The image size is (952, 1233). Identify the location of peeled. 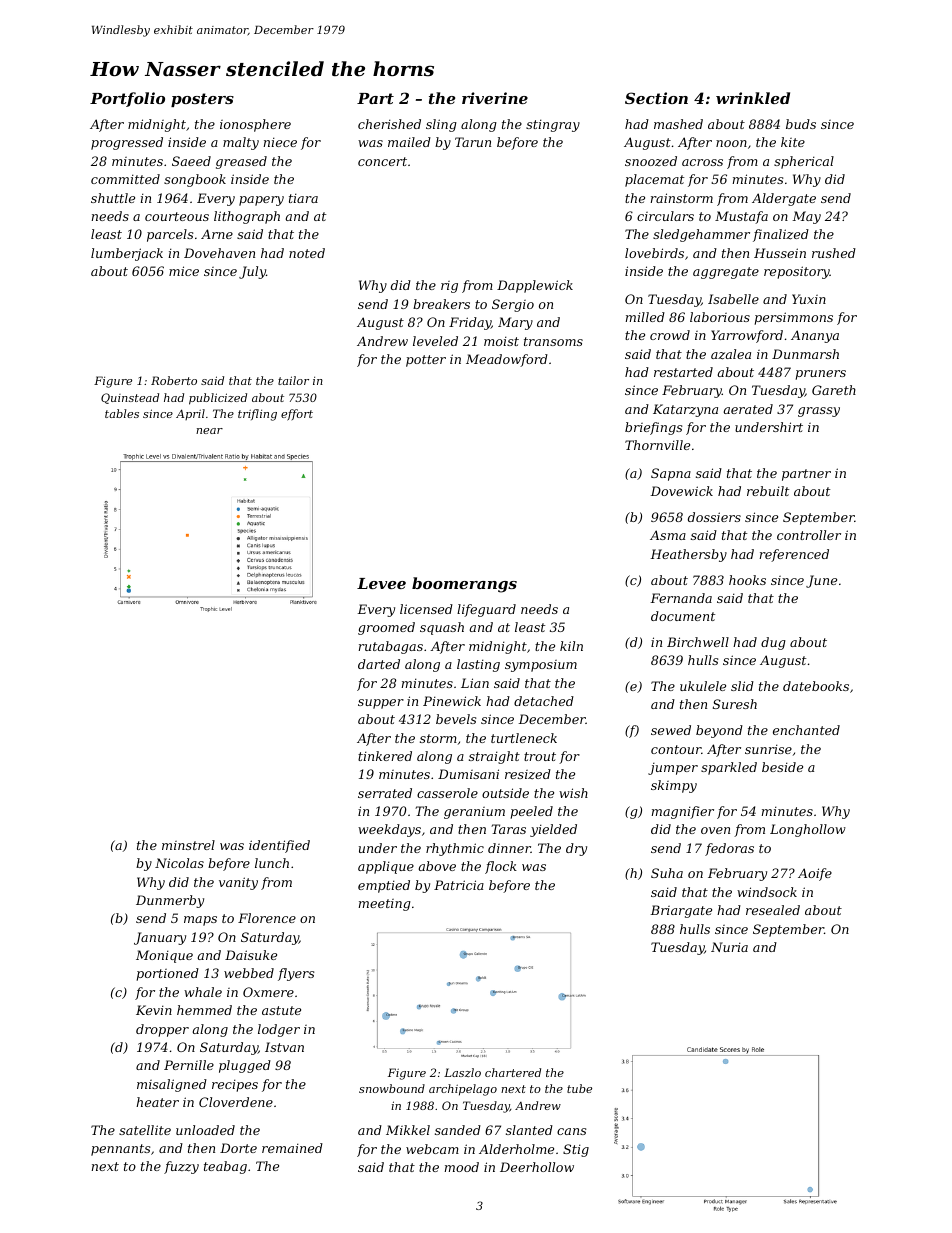
(531, 812).
